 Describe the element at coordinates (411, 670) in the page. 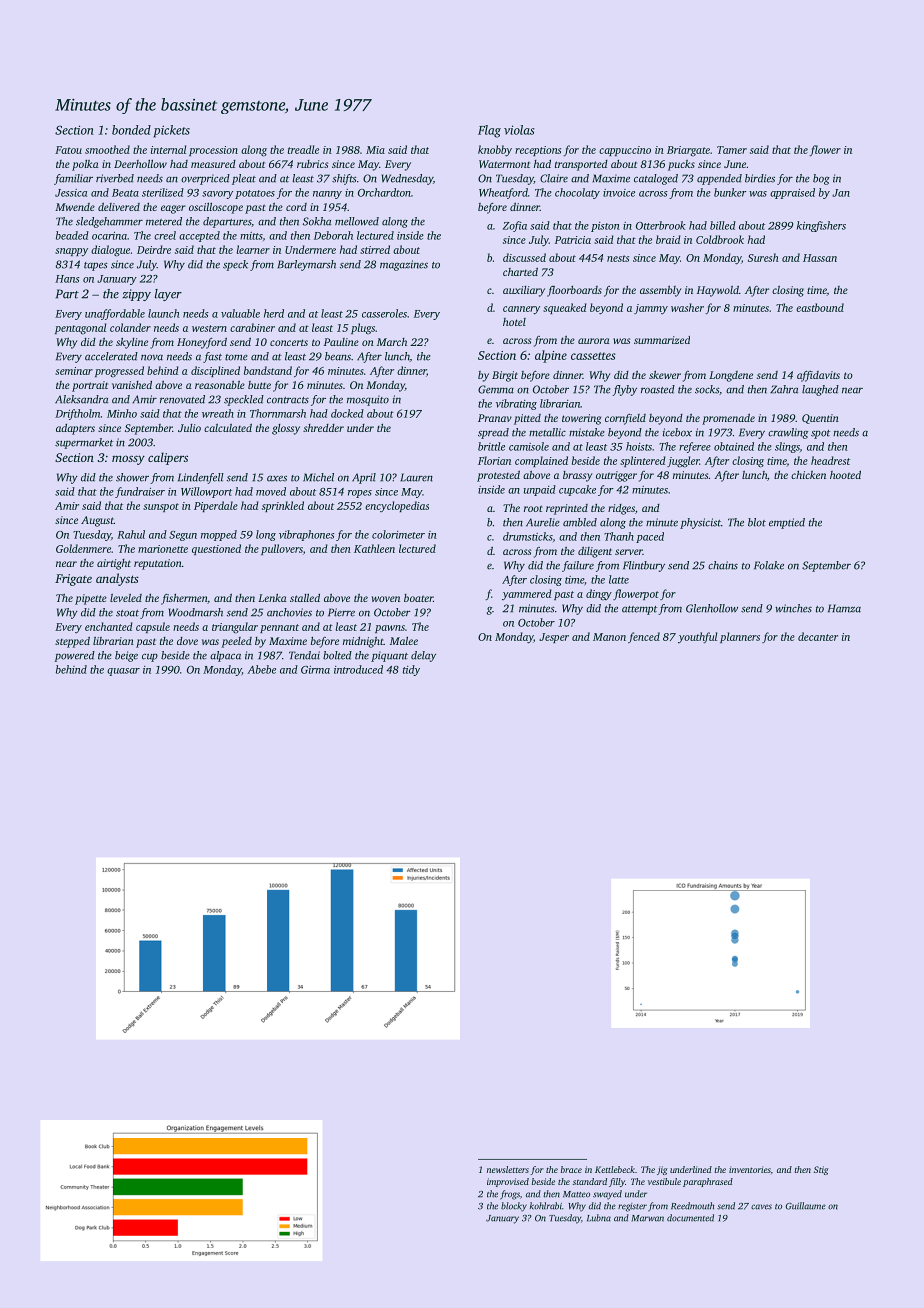

I see `tidy` at that location.
